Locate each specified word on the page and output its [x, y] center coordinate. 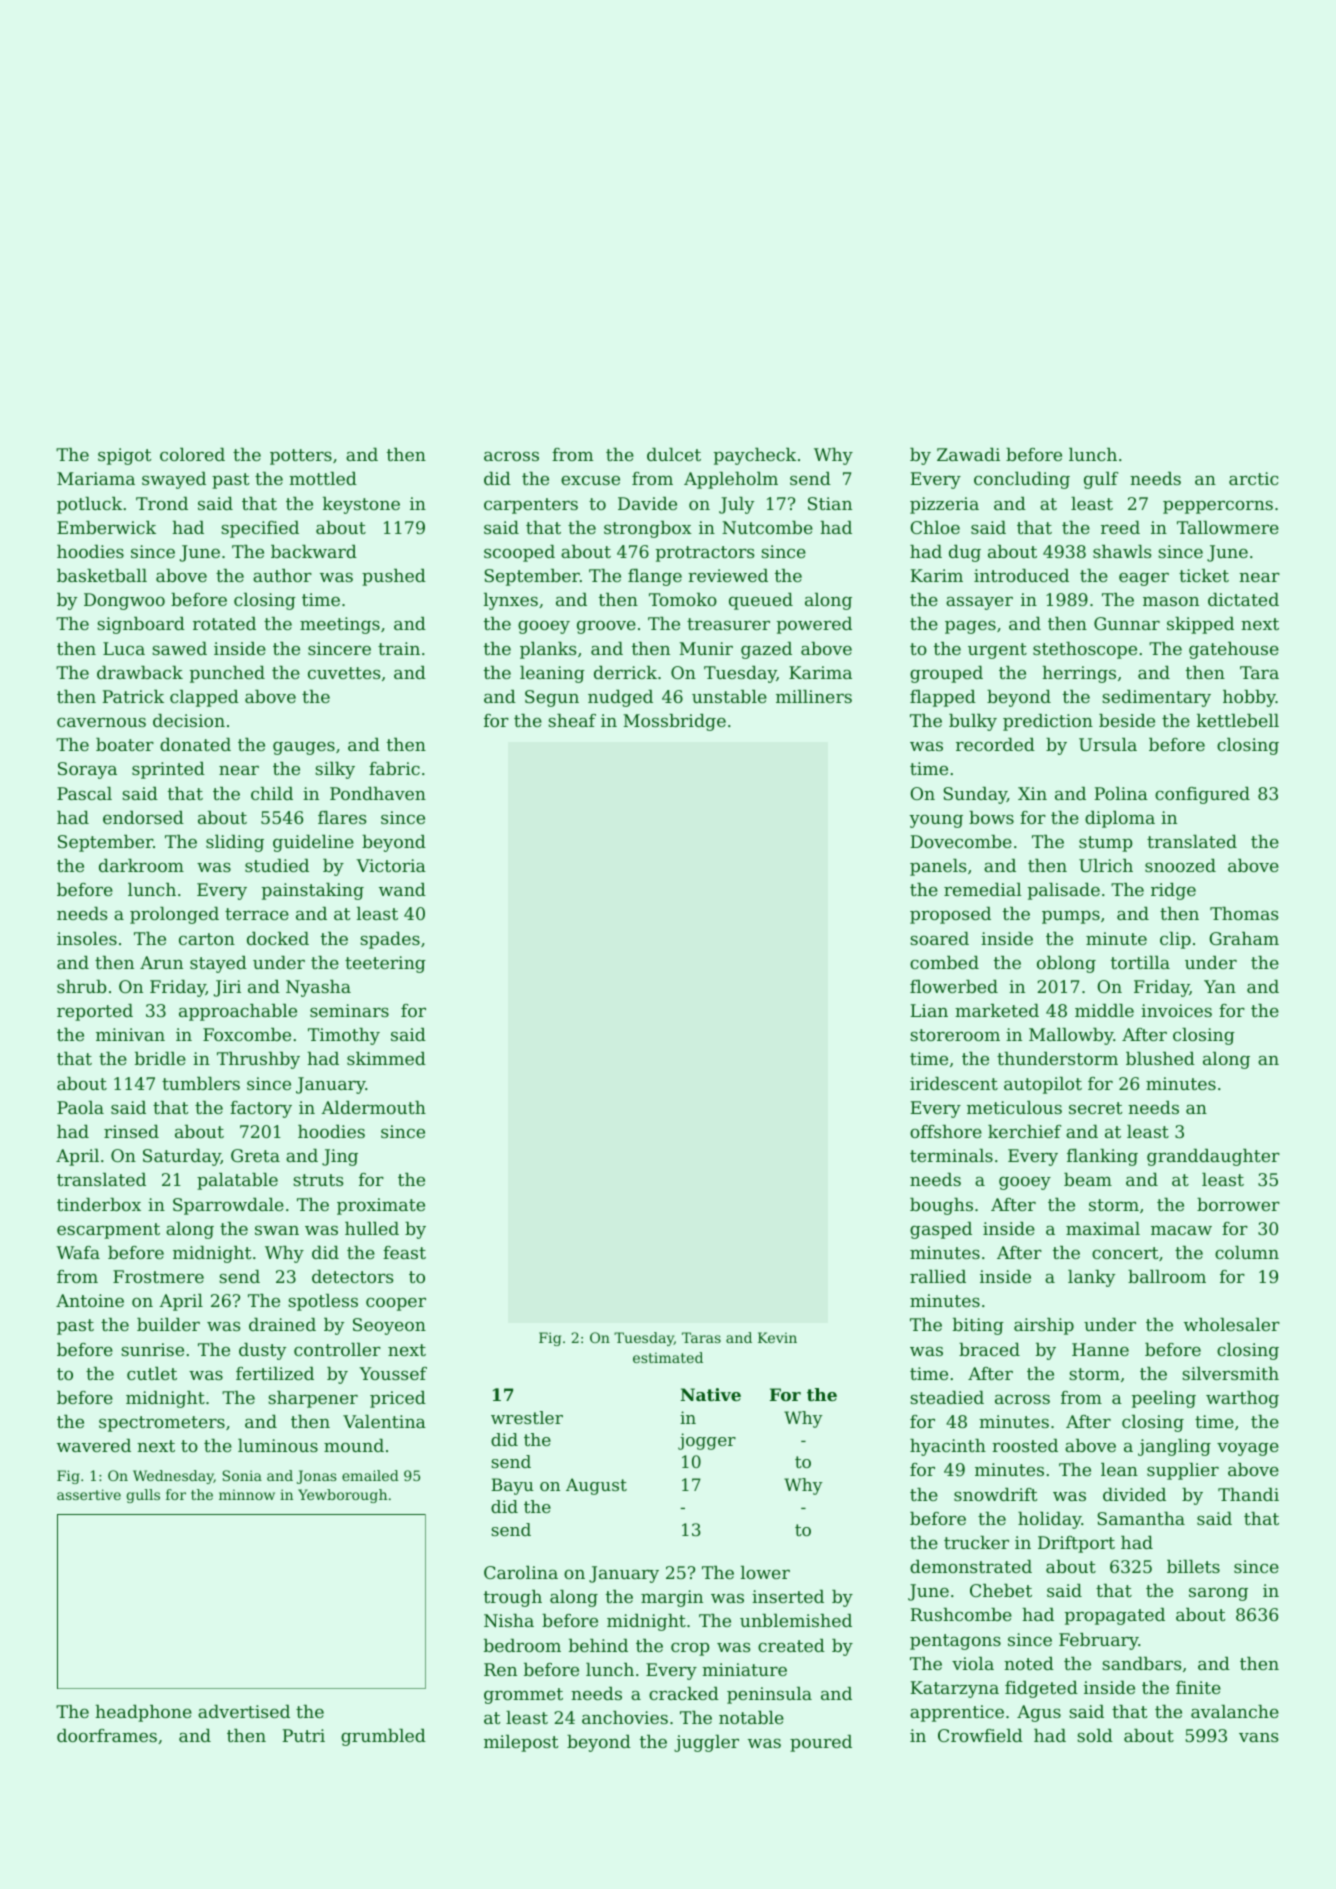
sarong [1218, 1594]
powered [814, 625]
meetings [340, 625]
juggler [706, 1743]
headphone [143, 1713]
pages [970, 627]
